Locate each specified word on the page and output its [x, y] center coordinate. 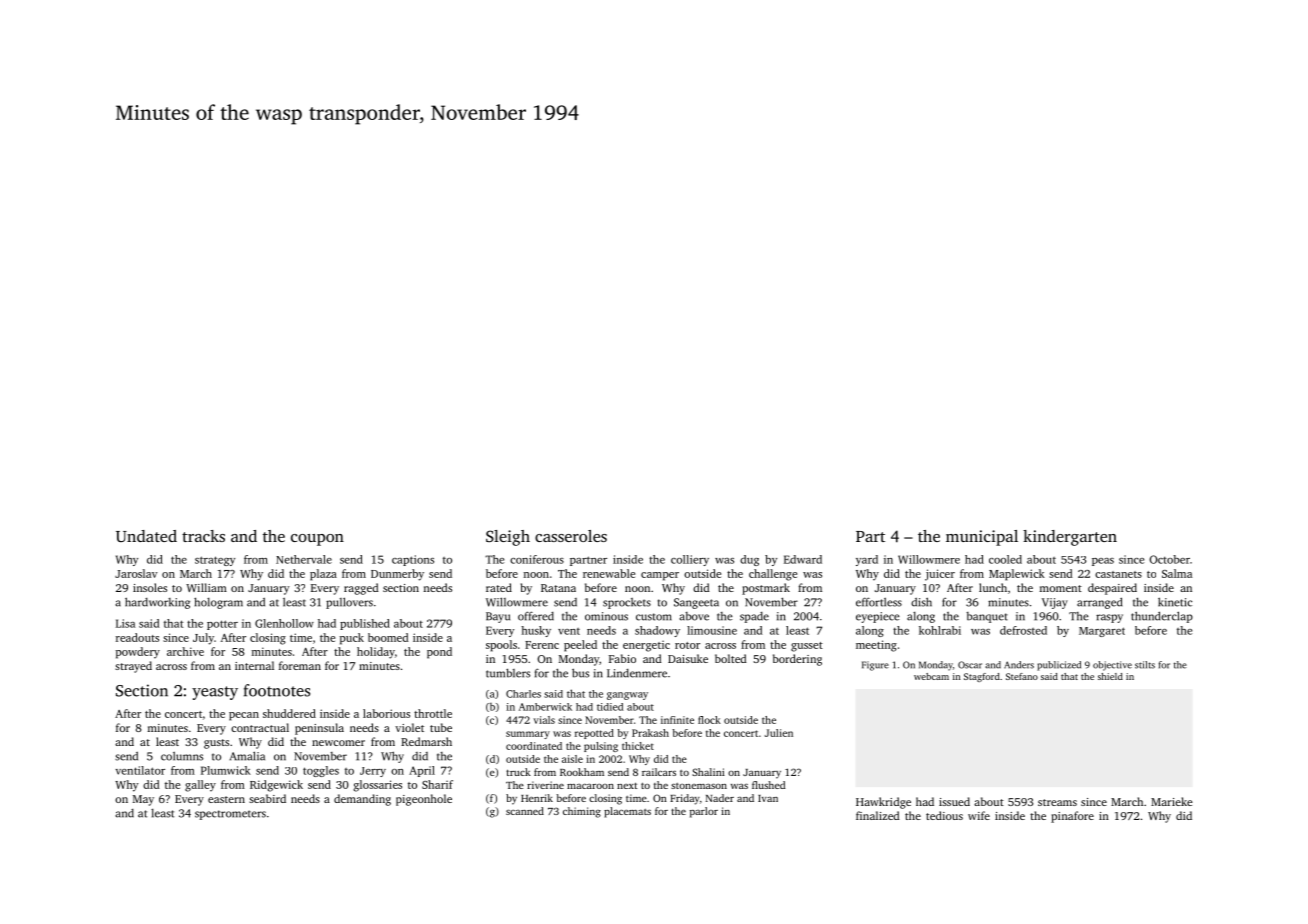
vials [544, 720]
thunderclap [1162, 617]
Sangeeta [696, 603]
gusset [807, 647]
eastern [226, 799]
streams [1057, 802]
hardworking [157, 603]
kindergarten [1070, 538]
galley [200, 786]
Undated [146, 536]
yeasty [215, 693]
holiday [376, 653]
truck [518, 772]
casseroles [571, 536]
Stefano [1022, 676]
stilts [1145, 665]
